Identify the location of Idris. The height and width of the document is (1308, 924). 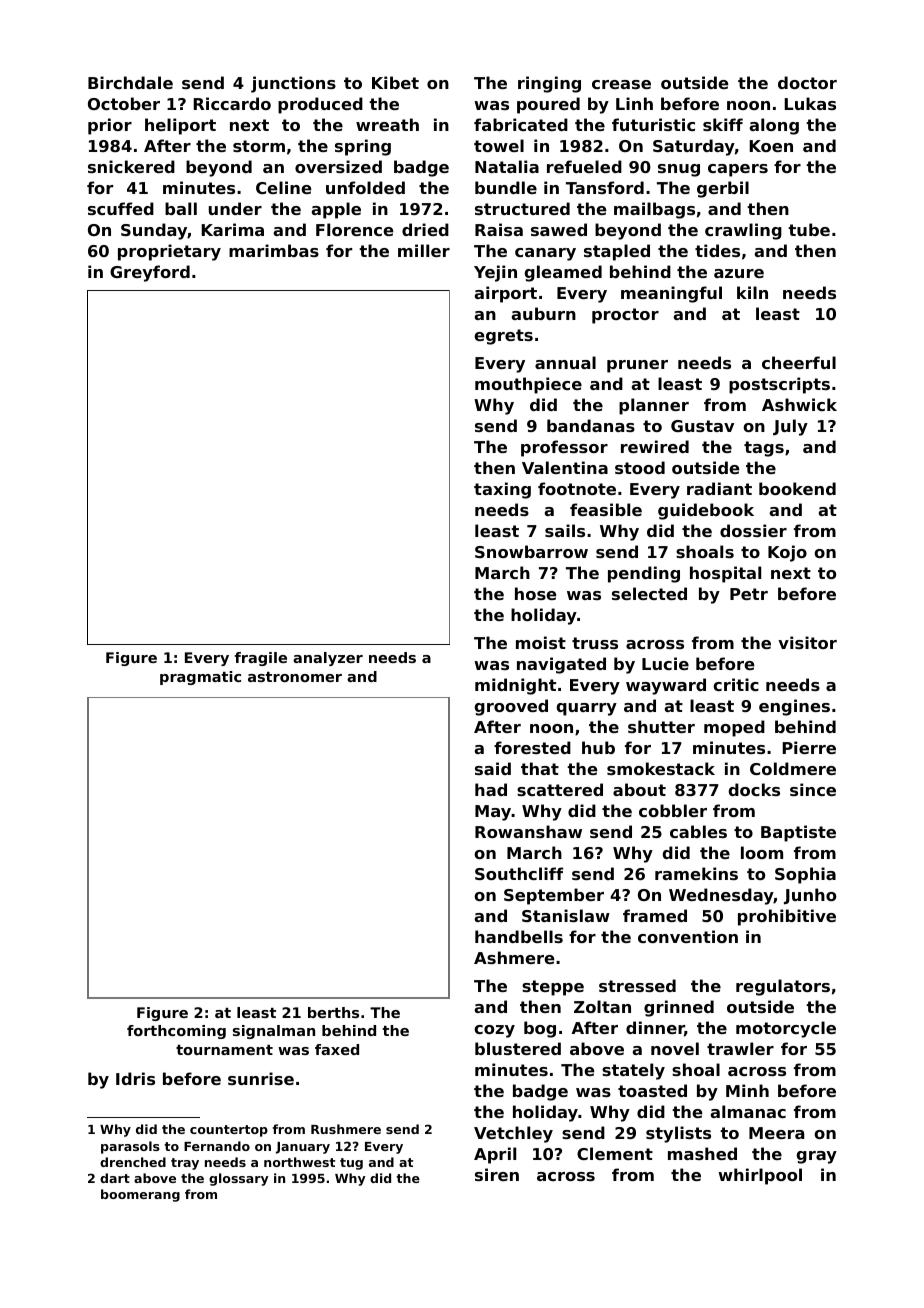
(135, 1078).
